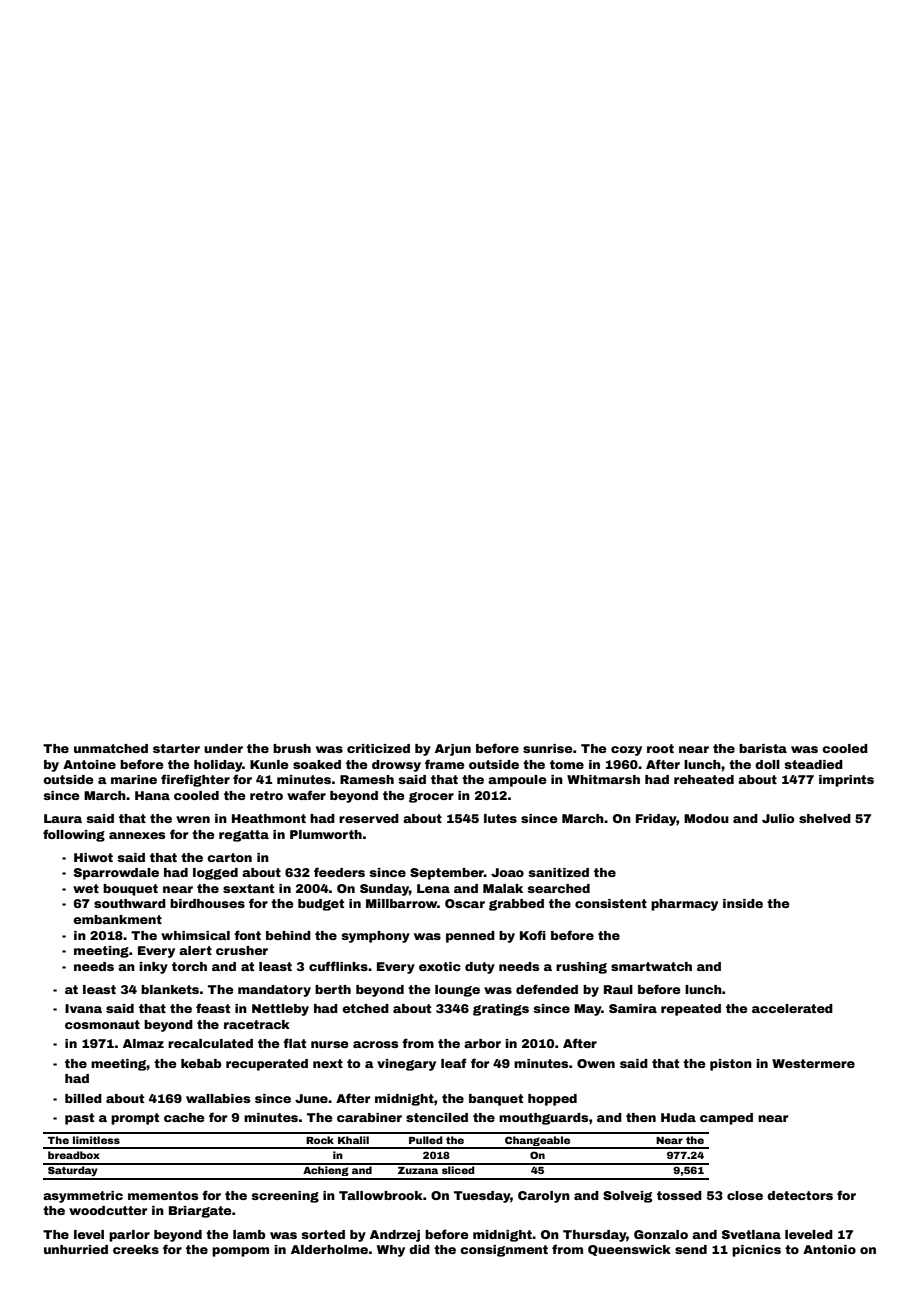 The image size is (924, 1308). Describe the element at coordinates (195, 950) in the image. I see `alert` at that location.
